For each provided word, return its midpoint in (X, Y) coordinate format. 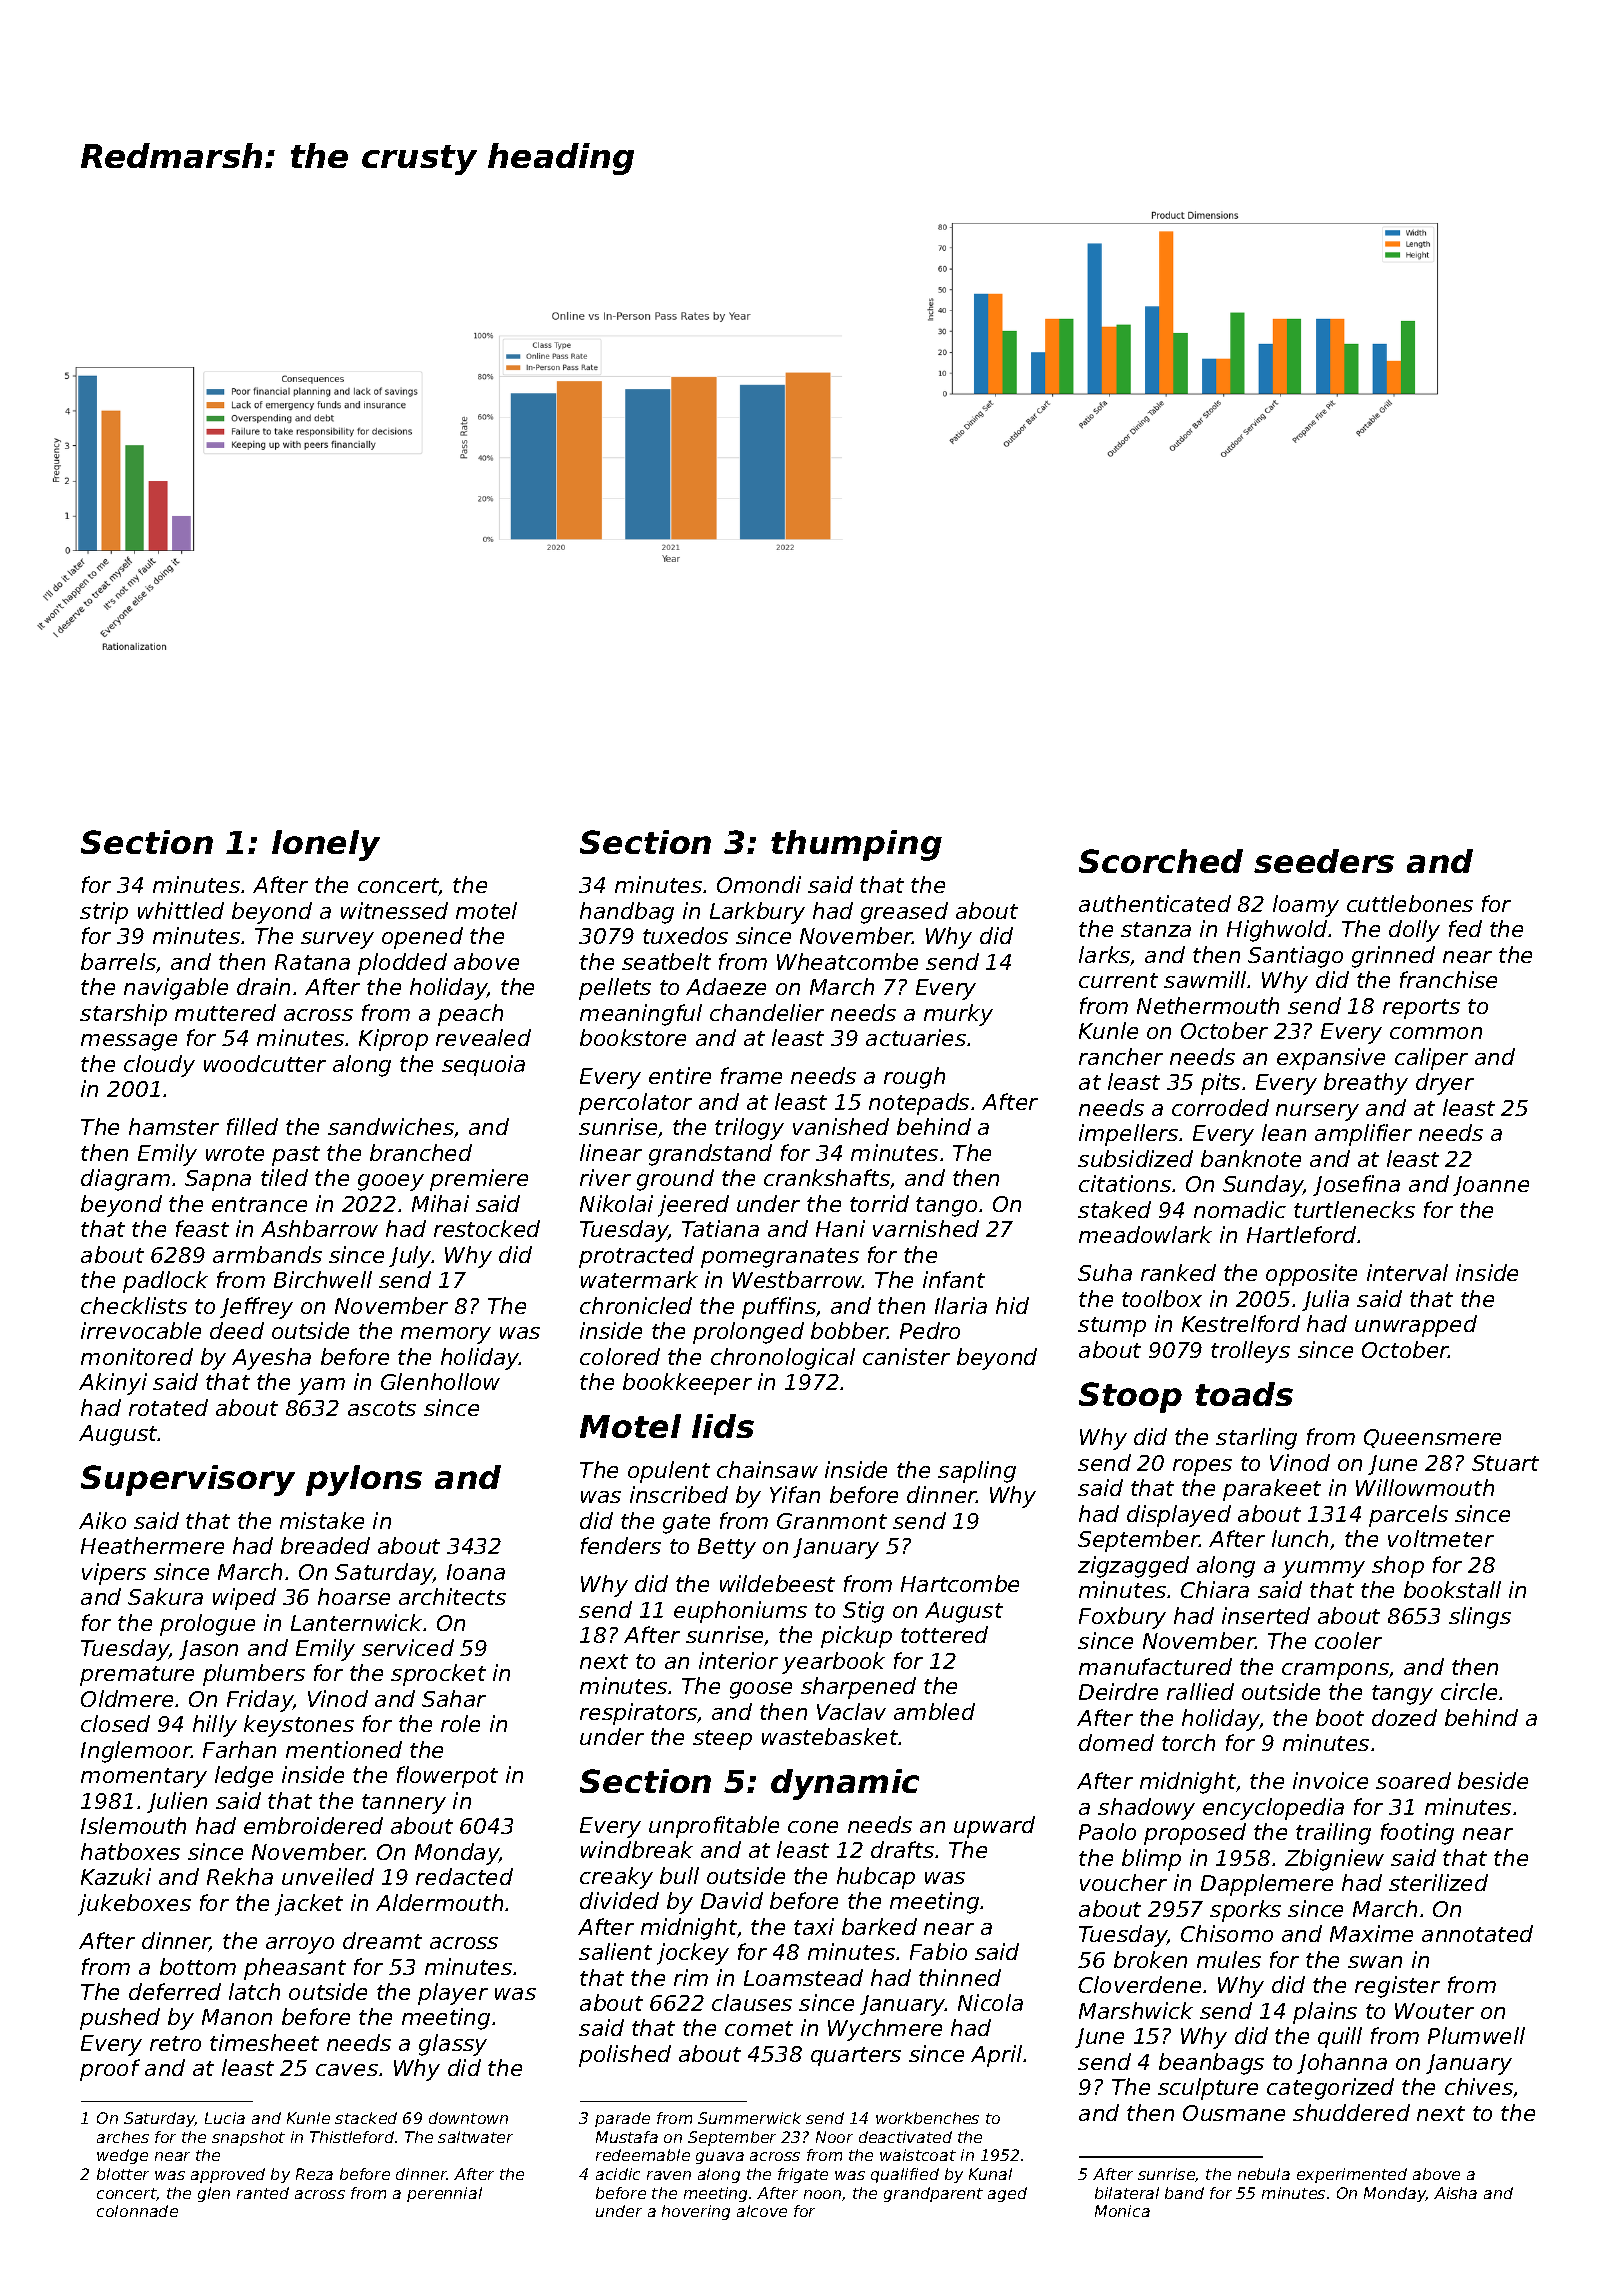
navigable (176, 989)
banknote (1251, 1158)
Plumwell (1476, 2035)
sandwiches (391, 1126)
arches (123, 2137)
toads (1244, 1394)
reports (1421, 1009)
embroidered (313, 1825)
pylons (364, 1480)
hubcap (876, 1878)
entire (680, 1075)
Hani (840, 1228)
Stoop (1130, 1397)
